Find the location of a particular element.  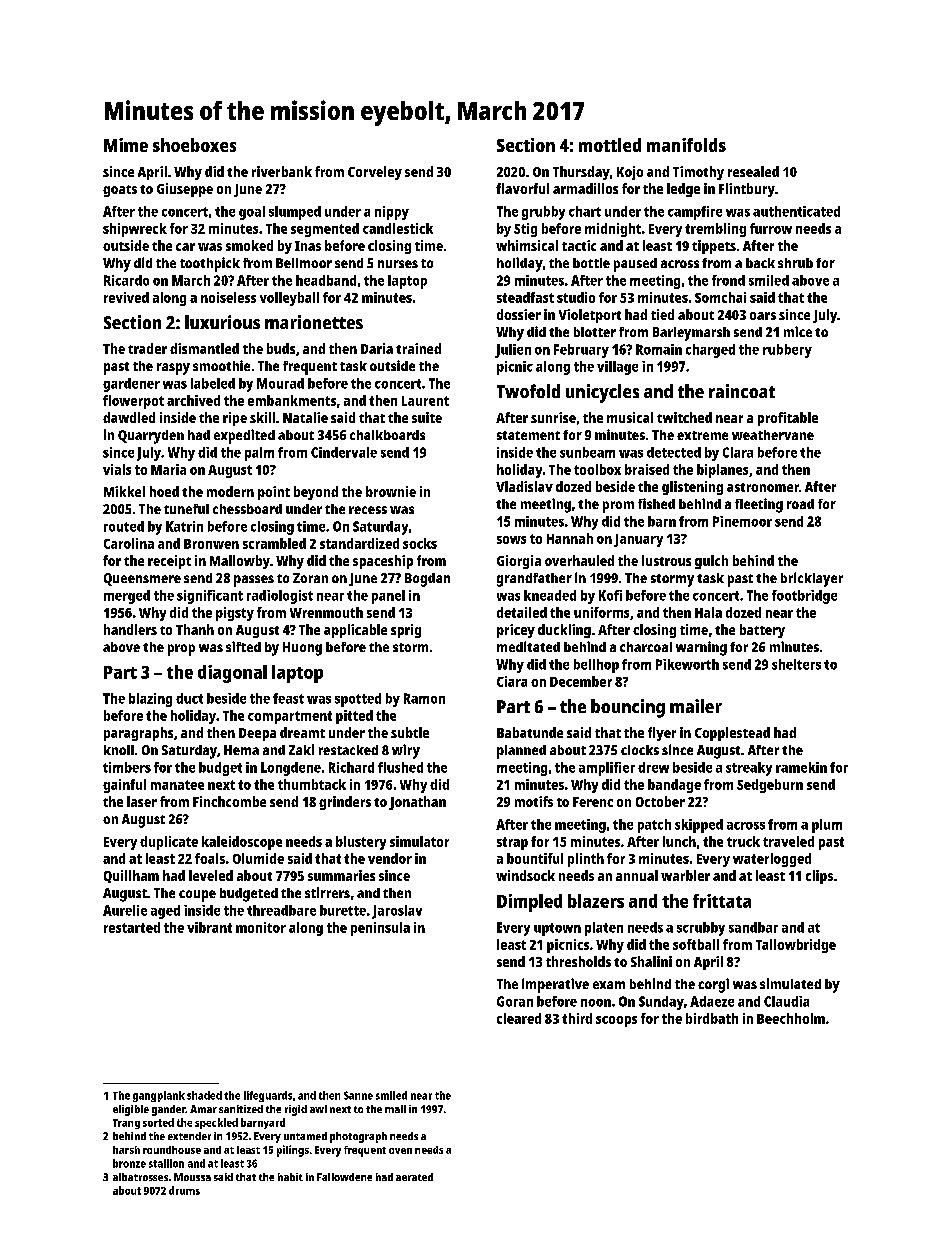

Goran is located at coordinates (515, 1001).
